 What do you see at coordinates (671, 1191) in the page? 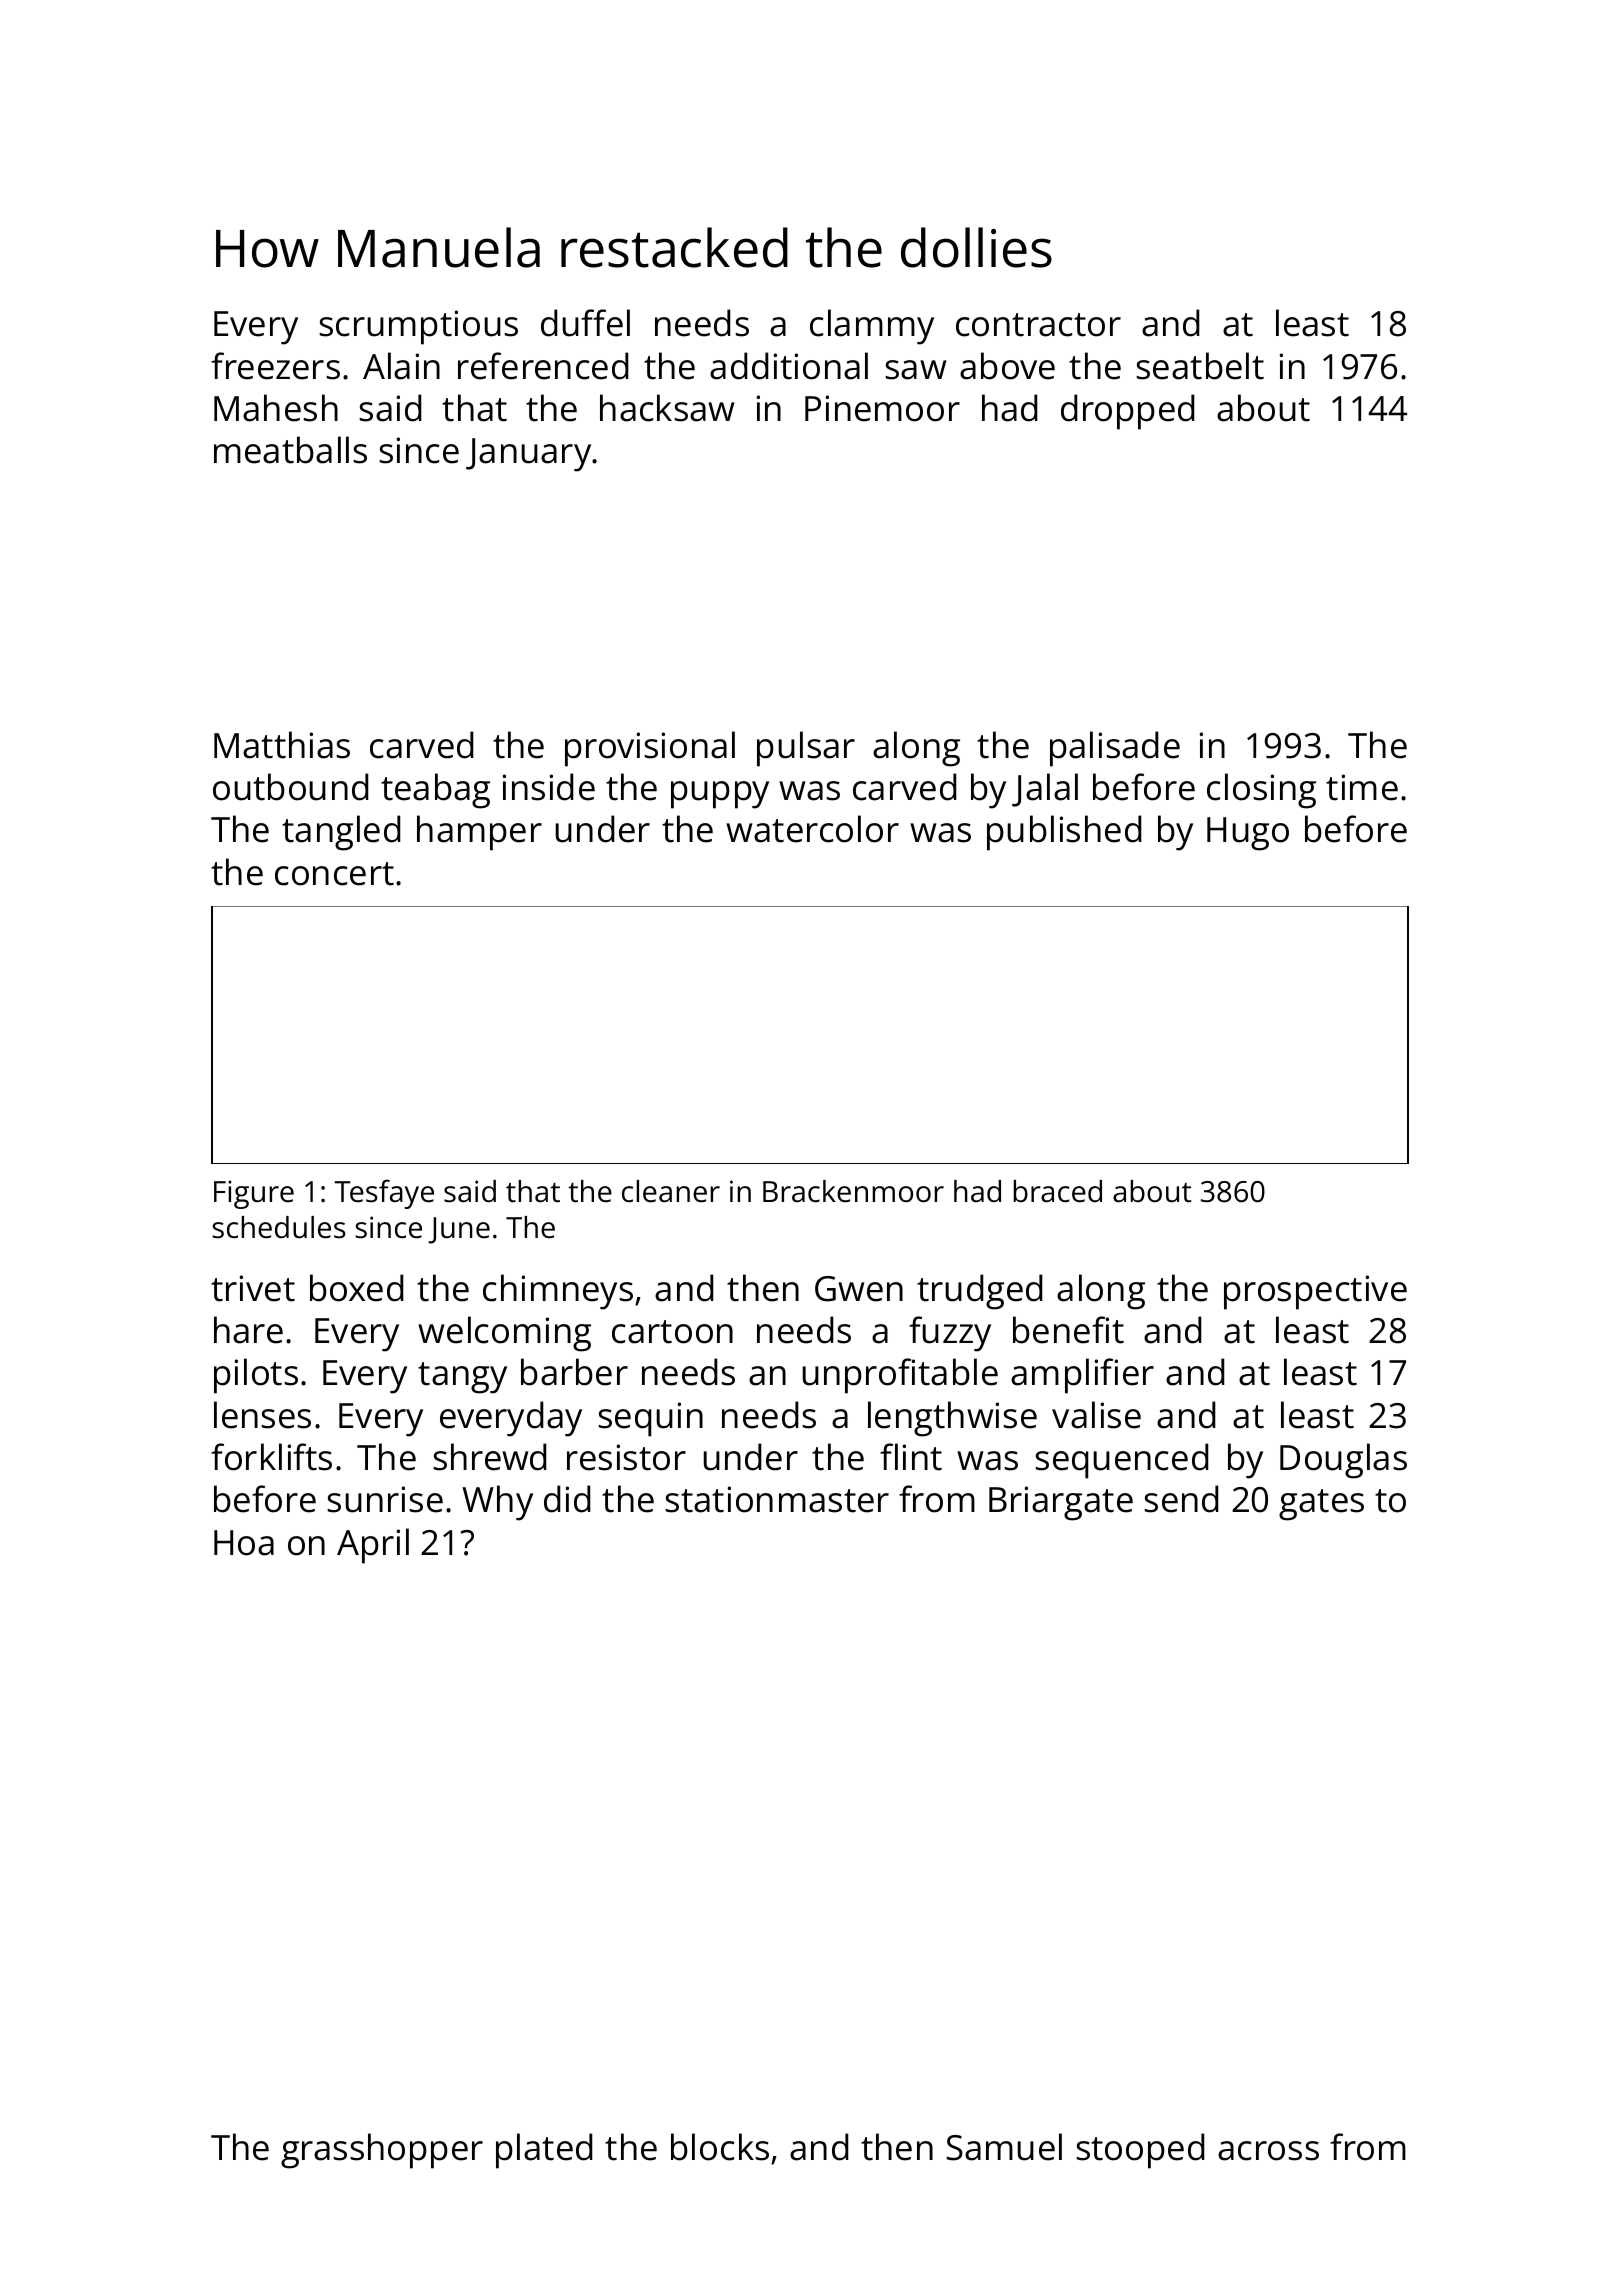
I see `cleaner` at bounding box center [671, 1191].
